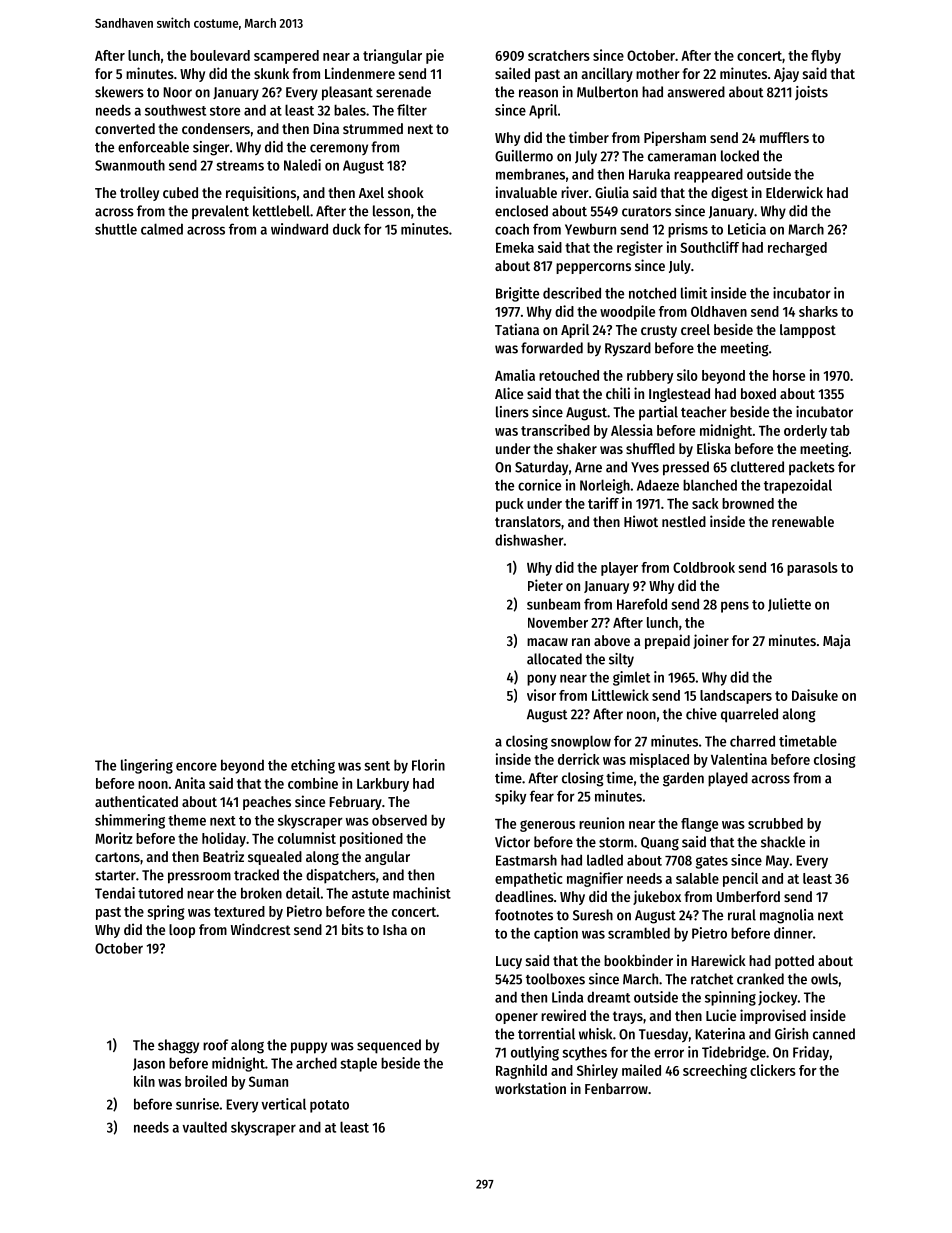  I want to click on Windcrest, so click(261, 929).
